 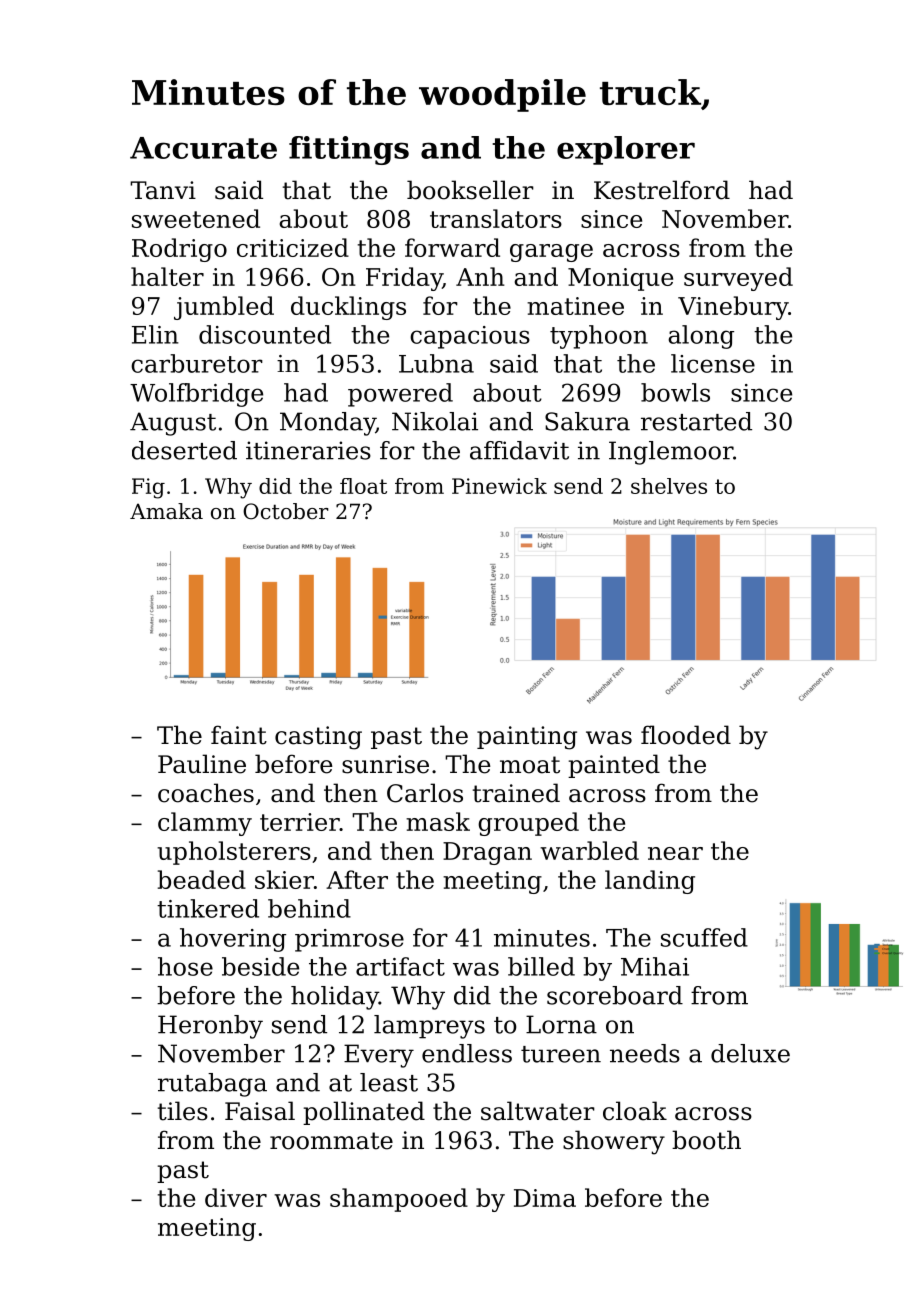 I want to click on cloak, so click(x=635, y=1111).
